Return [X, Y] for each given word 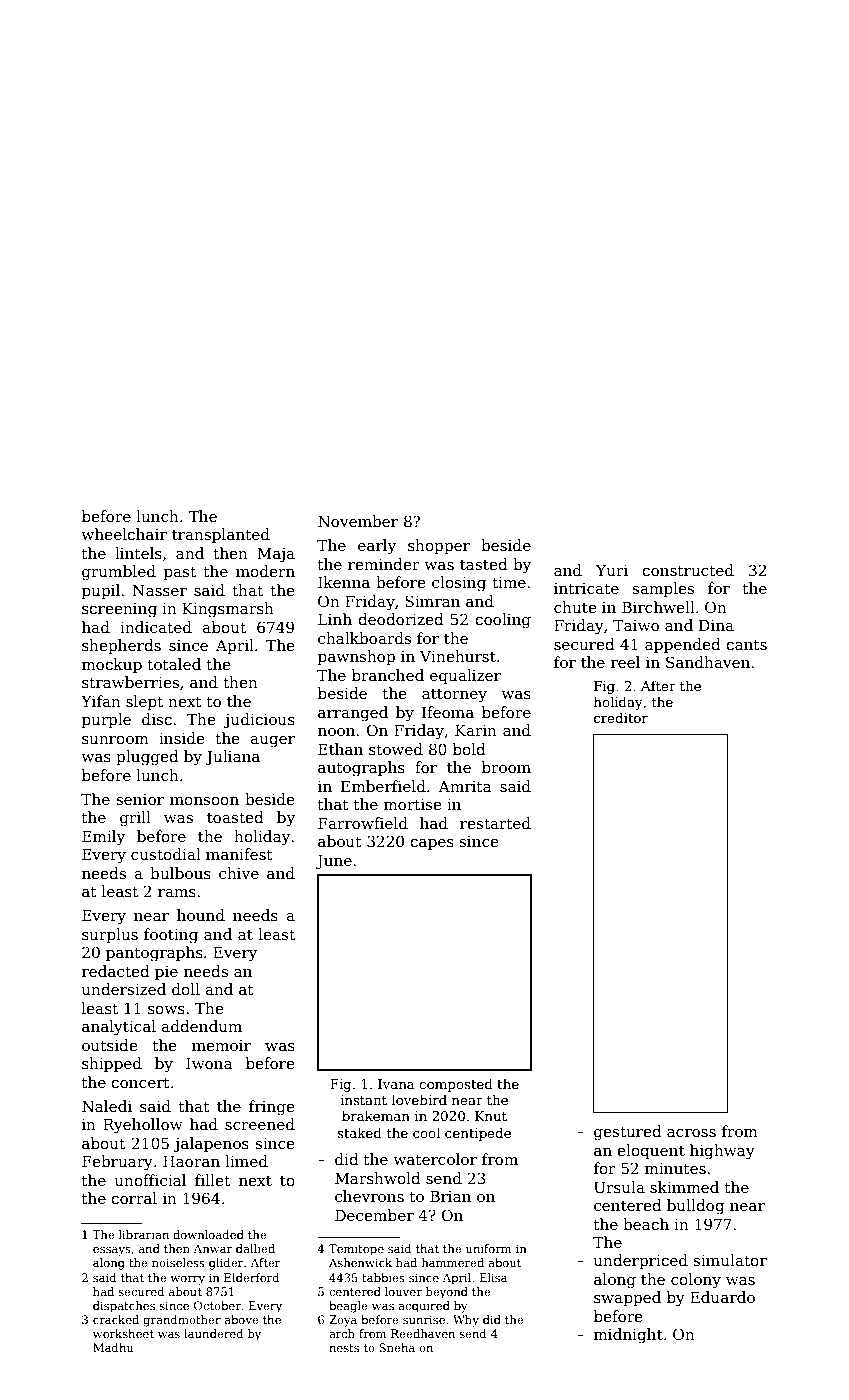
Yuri [612, 570]
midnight [628, 1336]
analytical [119, 1028]
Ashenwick [360, 1262]
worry [187, 1280]
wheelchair [124, 534]
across [691, 1133]
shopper [439, 546]
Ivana [396, 1084]
